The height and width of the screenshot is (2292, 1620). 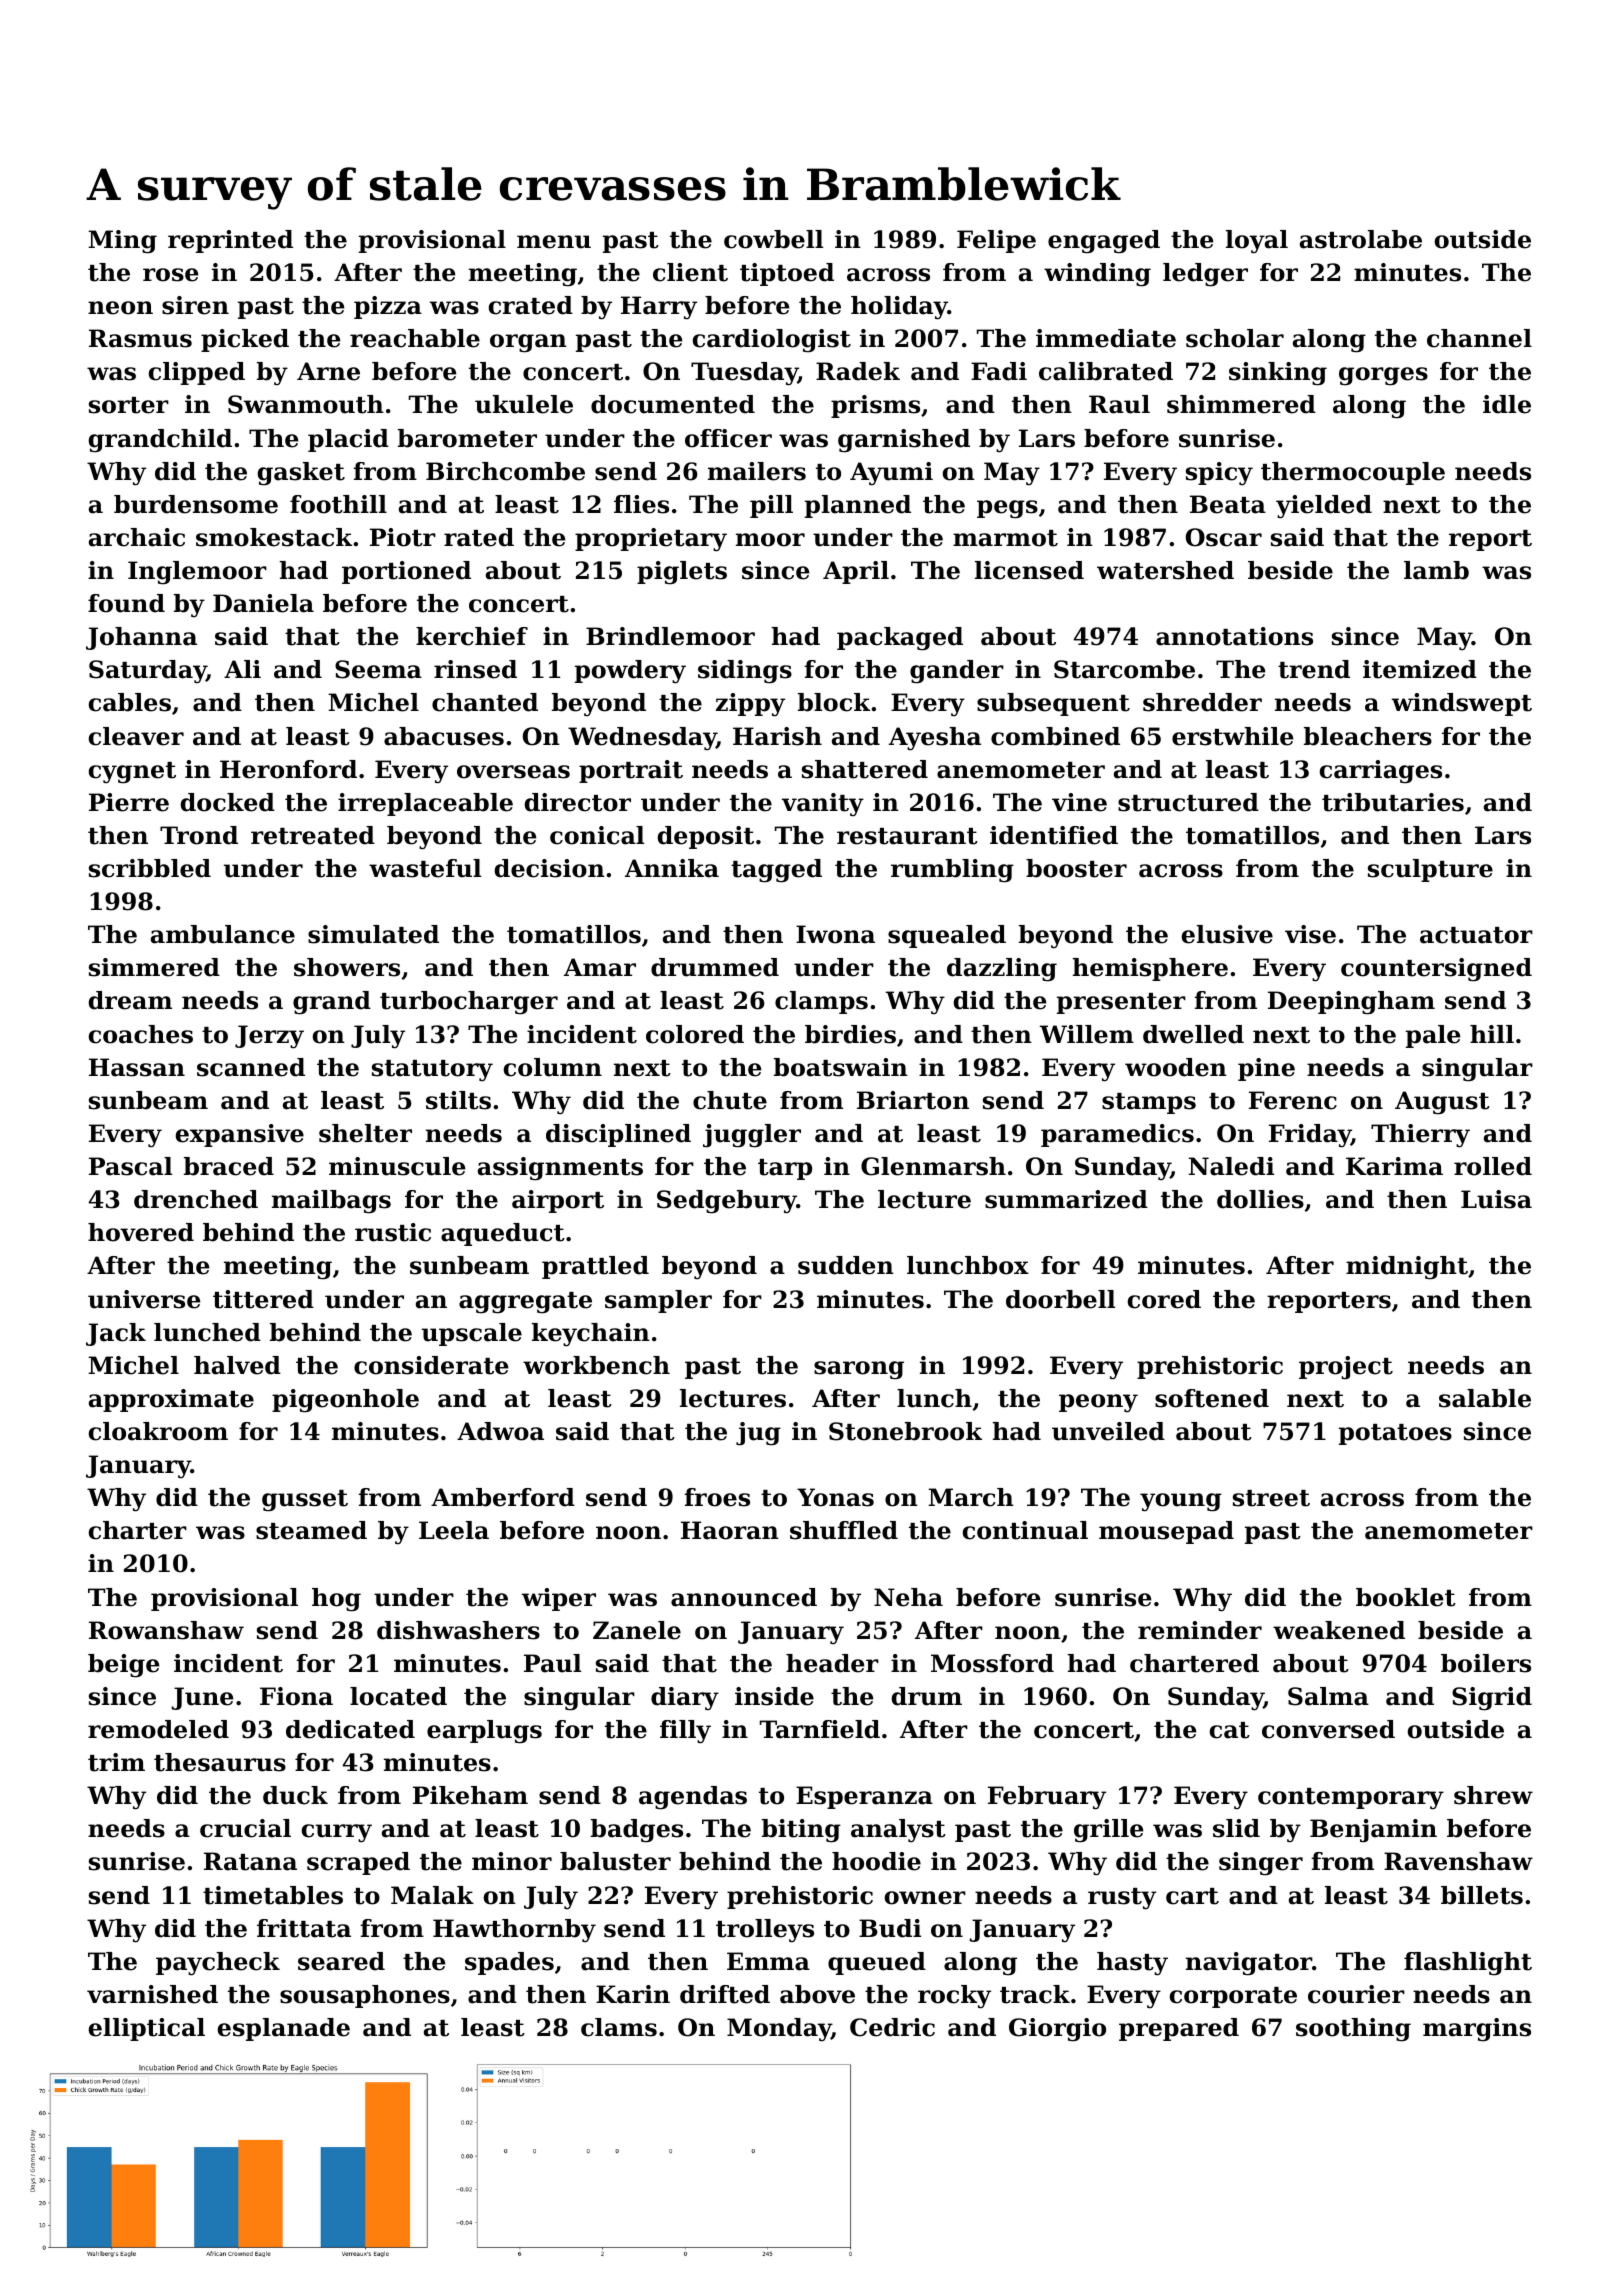 What do you see at coordinates (773, 239) in the screenshot?
I see `cowbell` at bounding box center [773, 239].
